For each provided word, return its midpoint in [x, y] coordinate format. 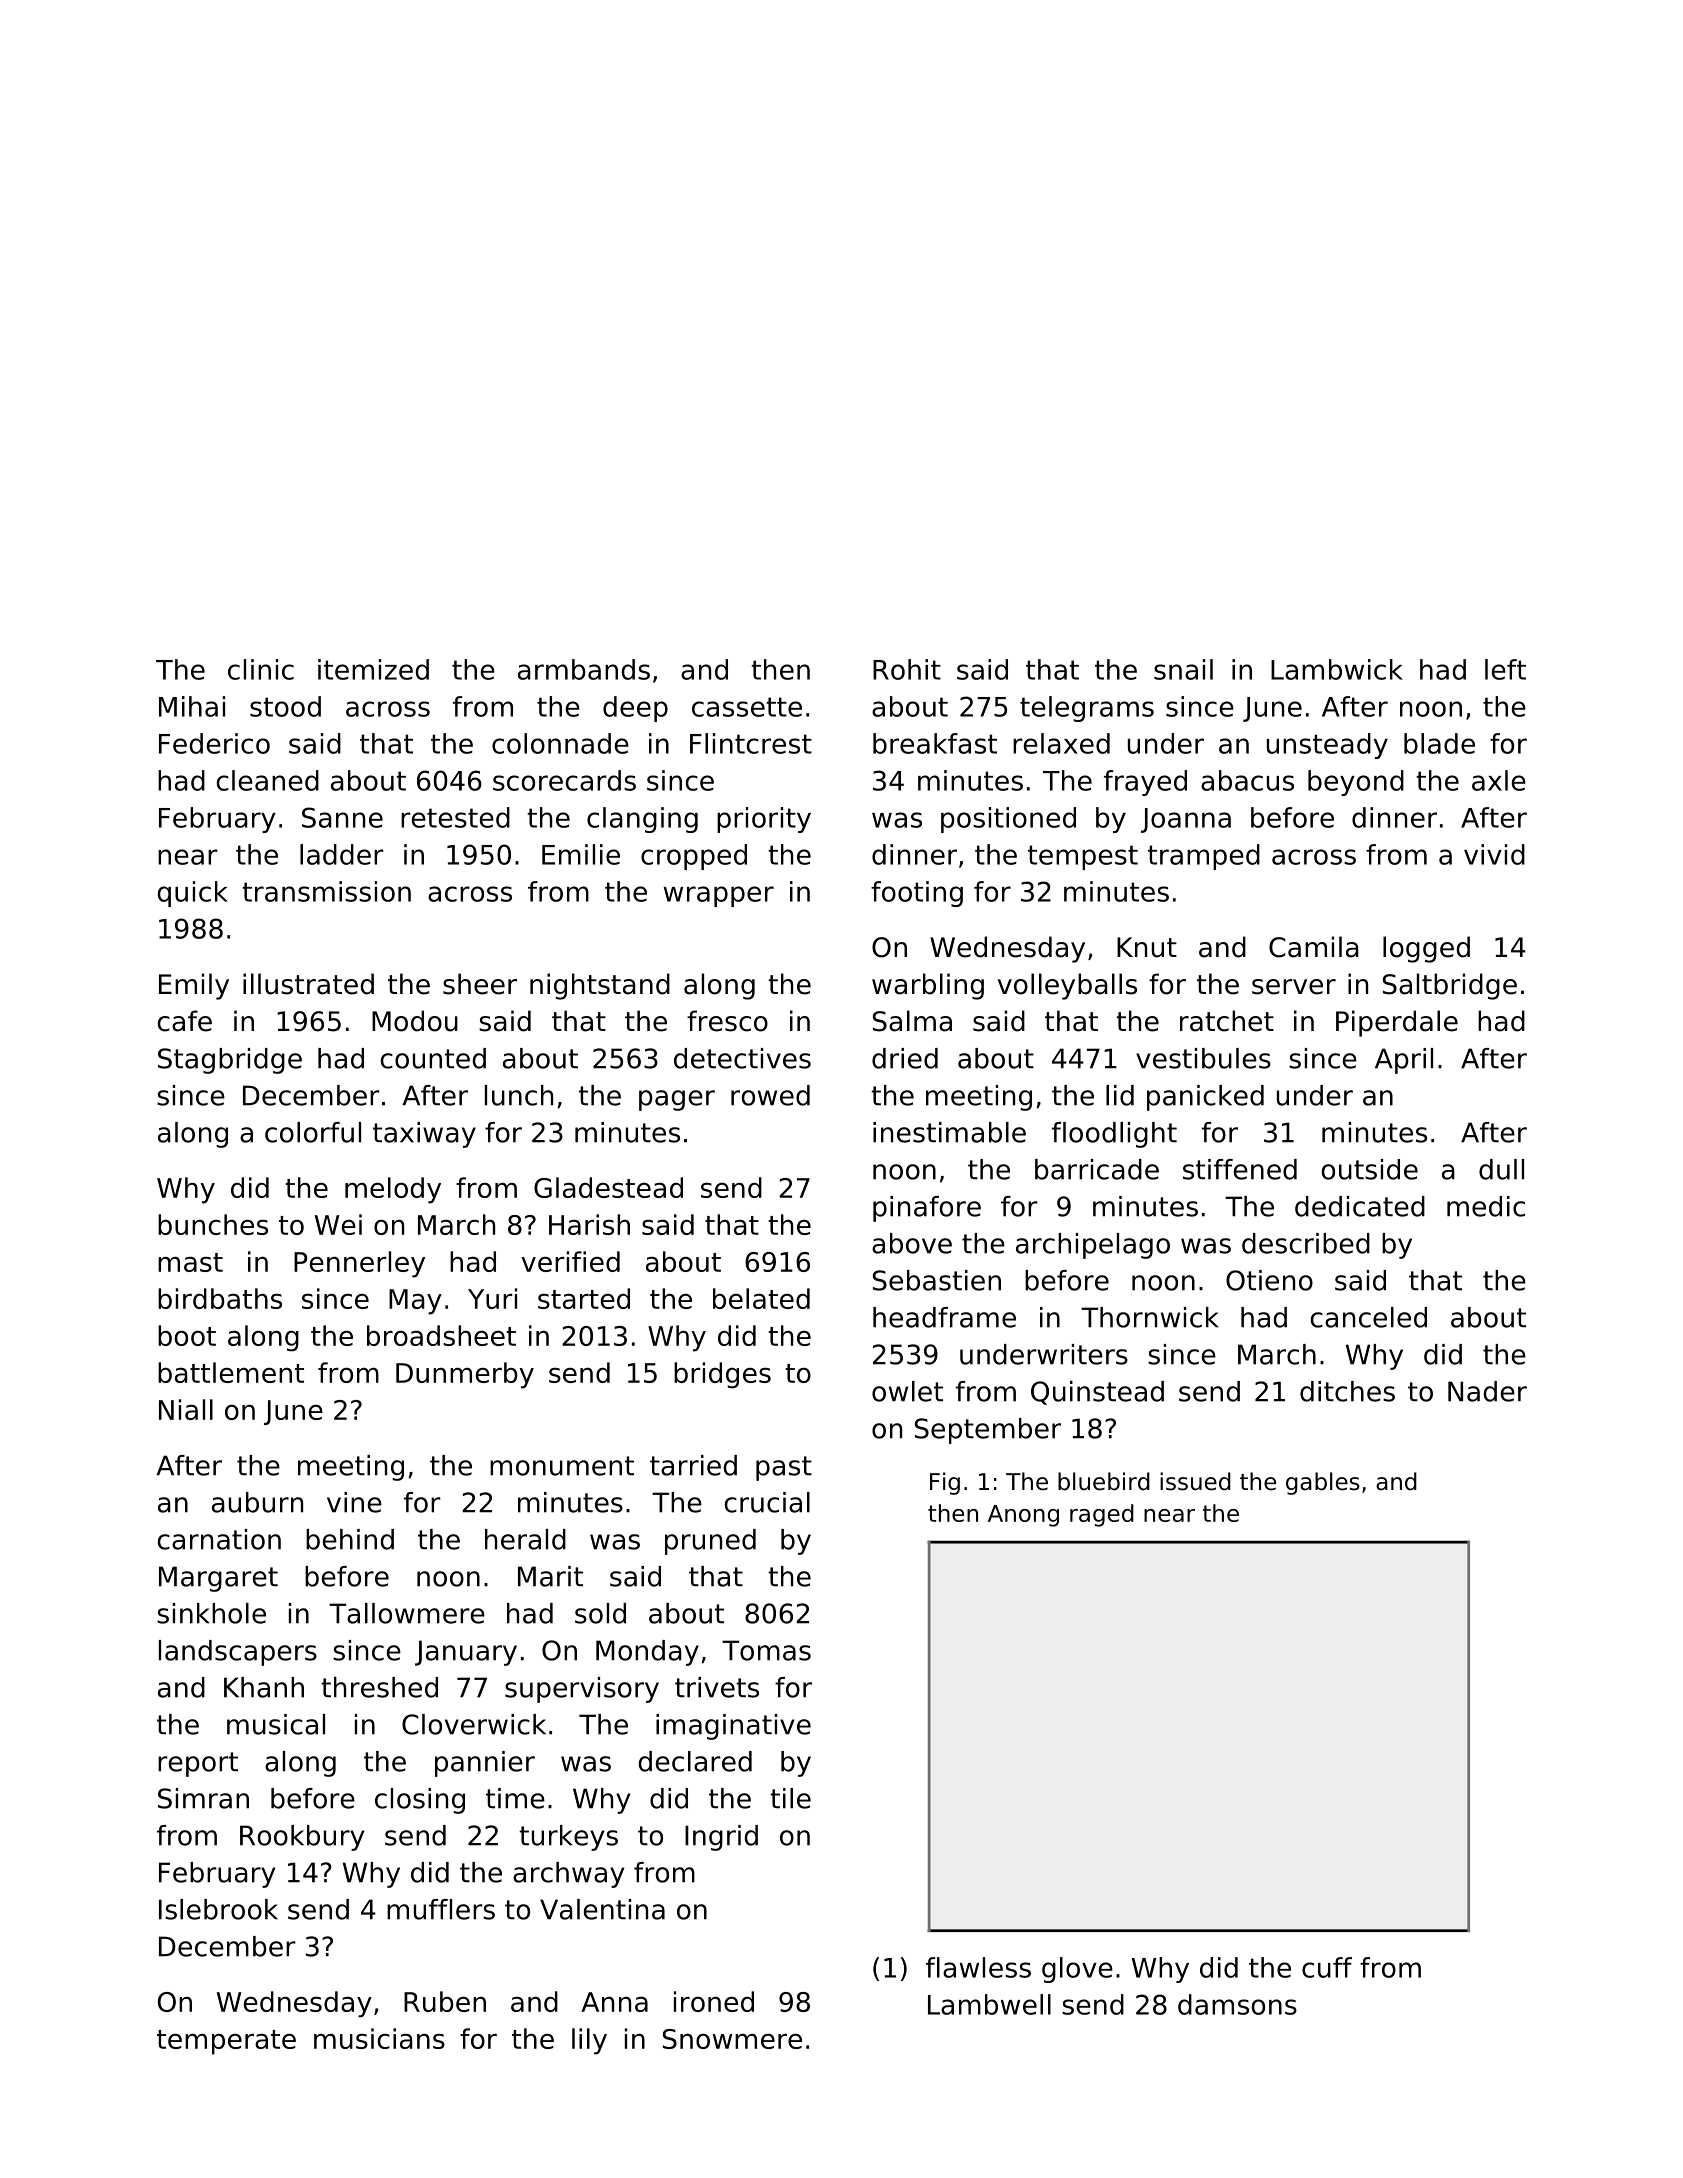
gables [1323, 1483]
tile [790, 1798]
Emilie [581, 854]
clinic [261, 669]
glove [1077, 1970]
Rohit [907, 669]
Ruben [445, 2001]
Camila [1314, 947]
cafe [185, 1021]
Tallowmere [407, 1613]
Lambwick [1337, 669]
